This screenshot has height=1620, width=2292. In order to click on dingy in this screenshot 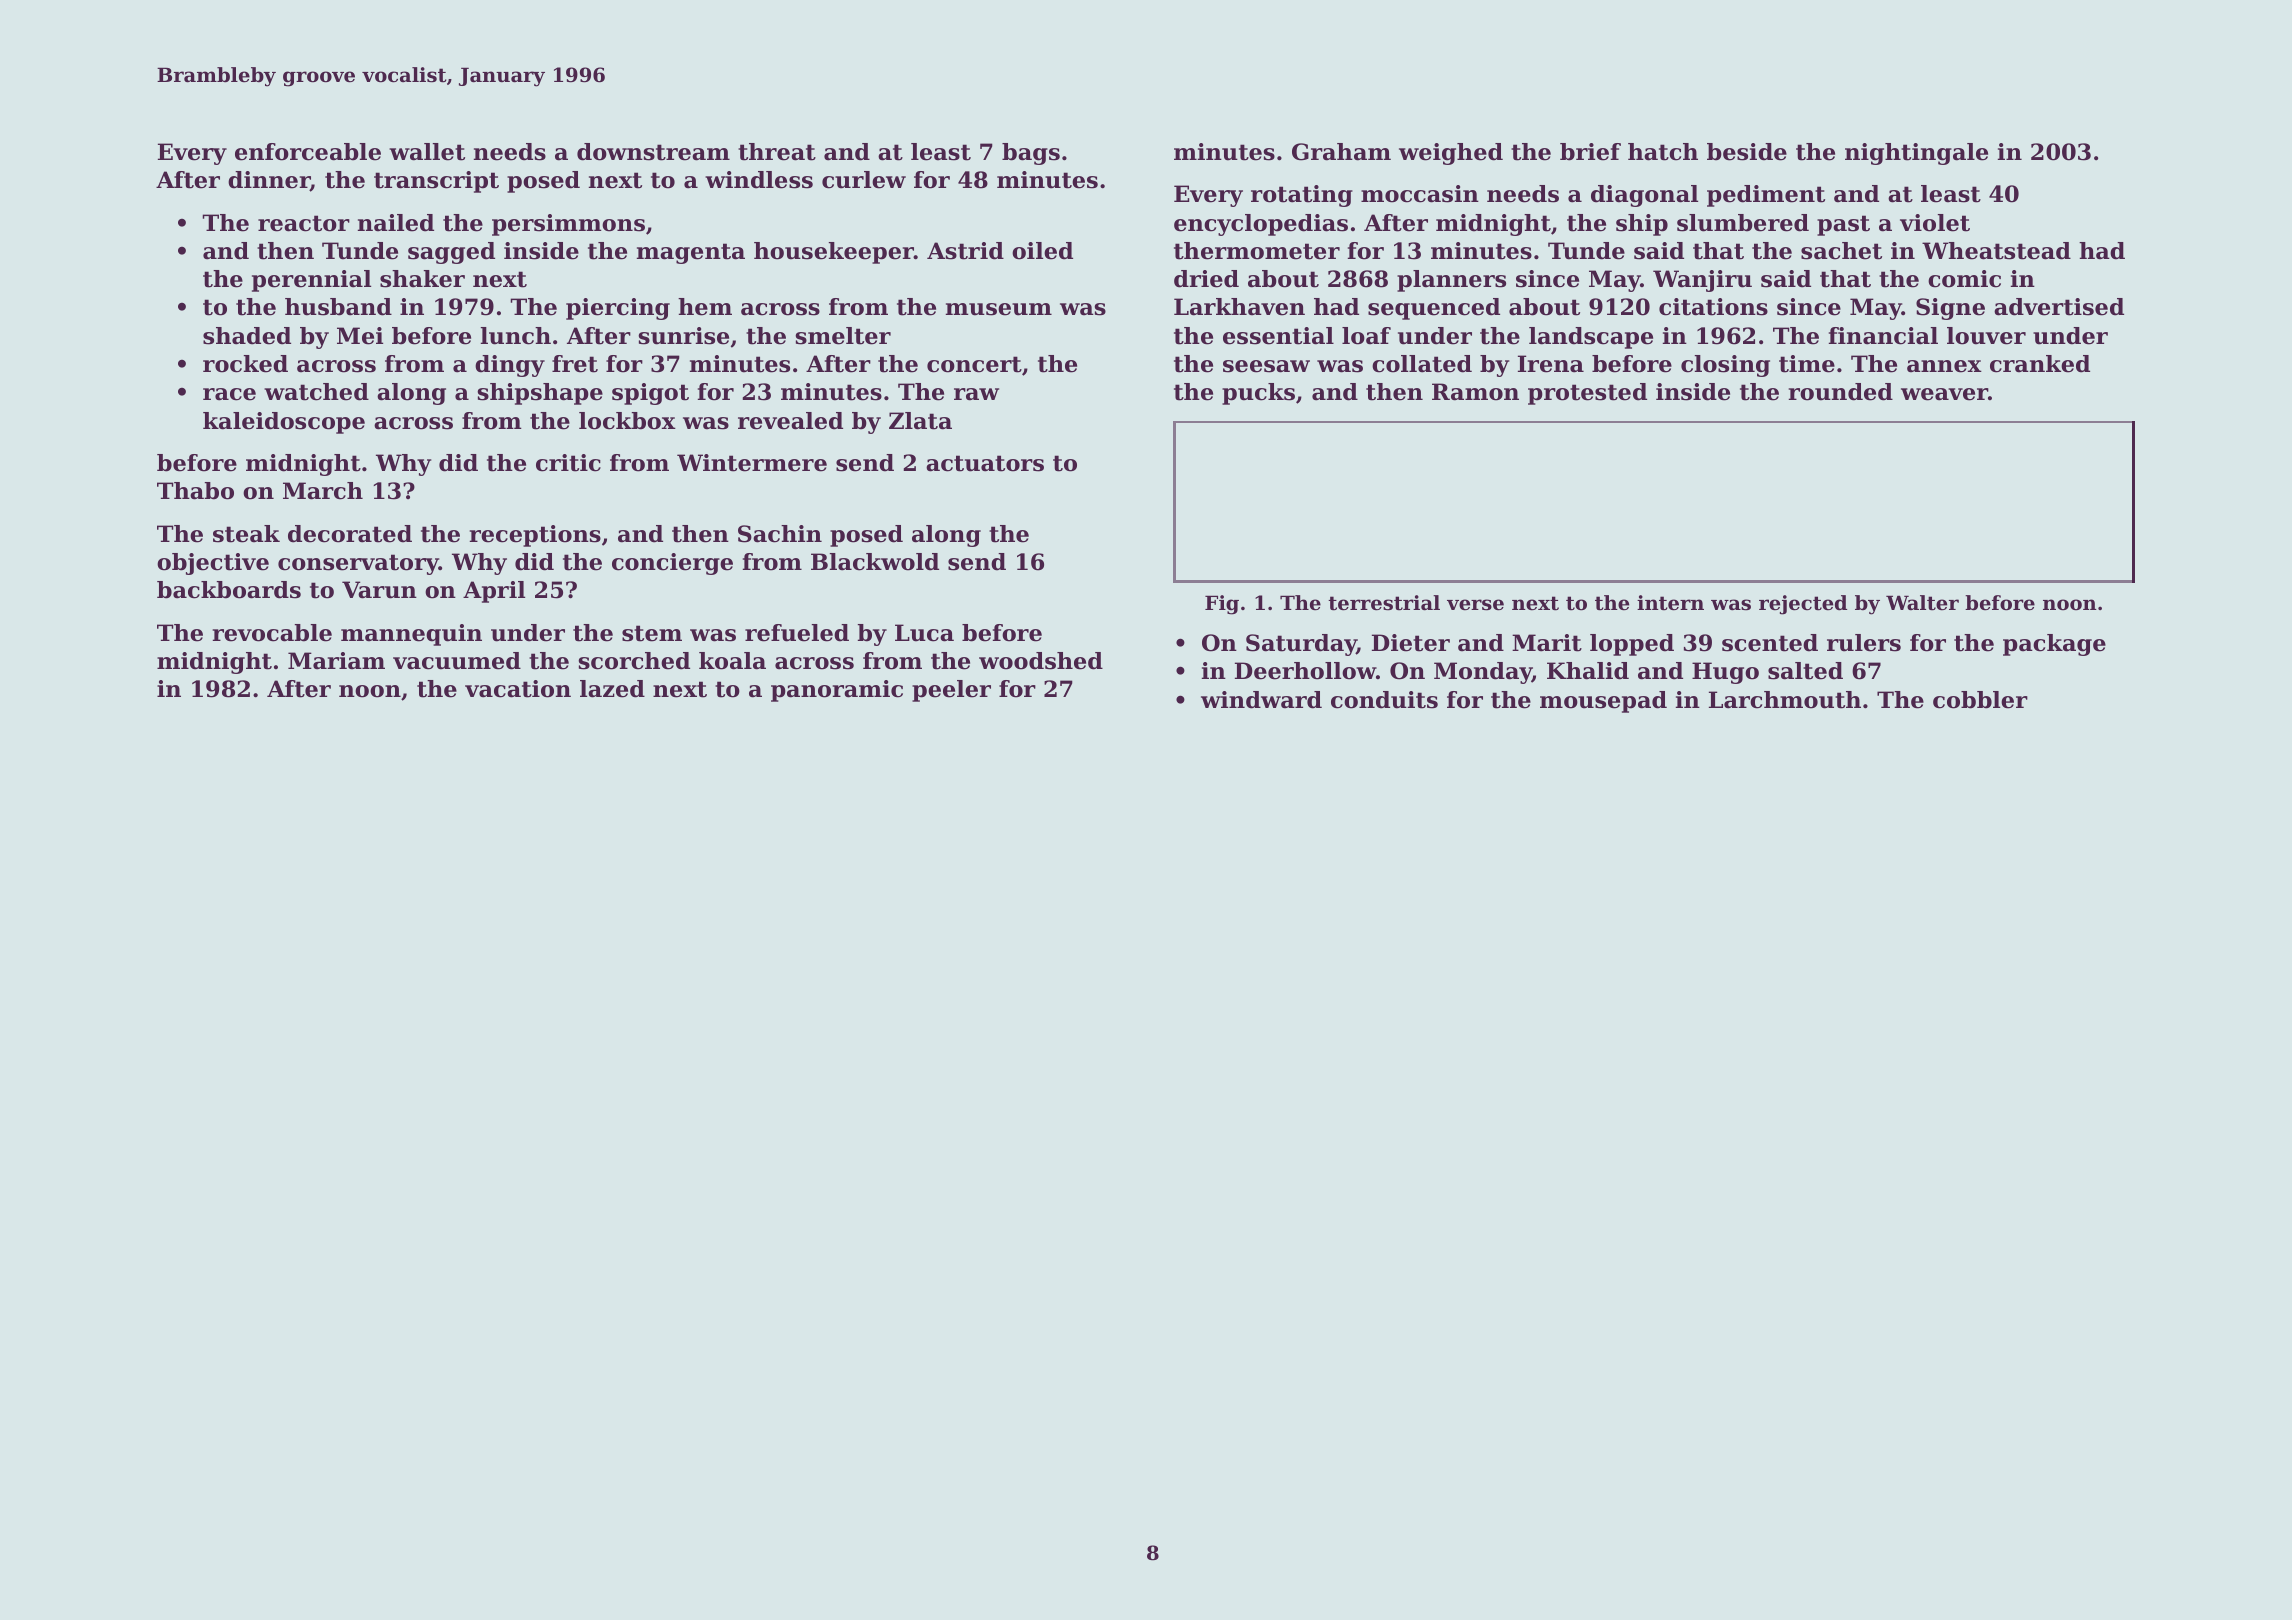, I will do `click(510, 366)`.
